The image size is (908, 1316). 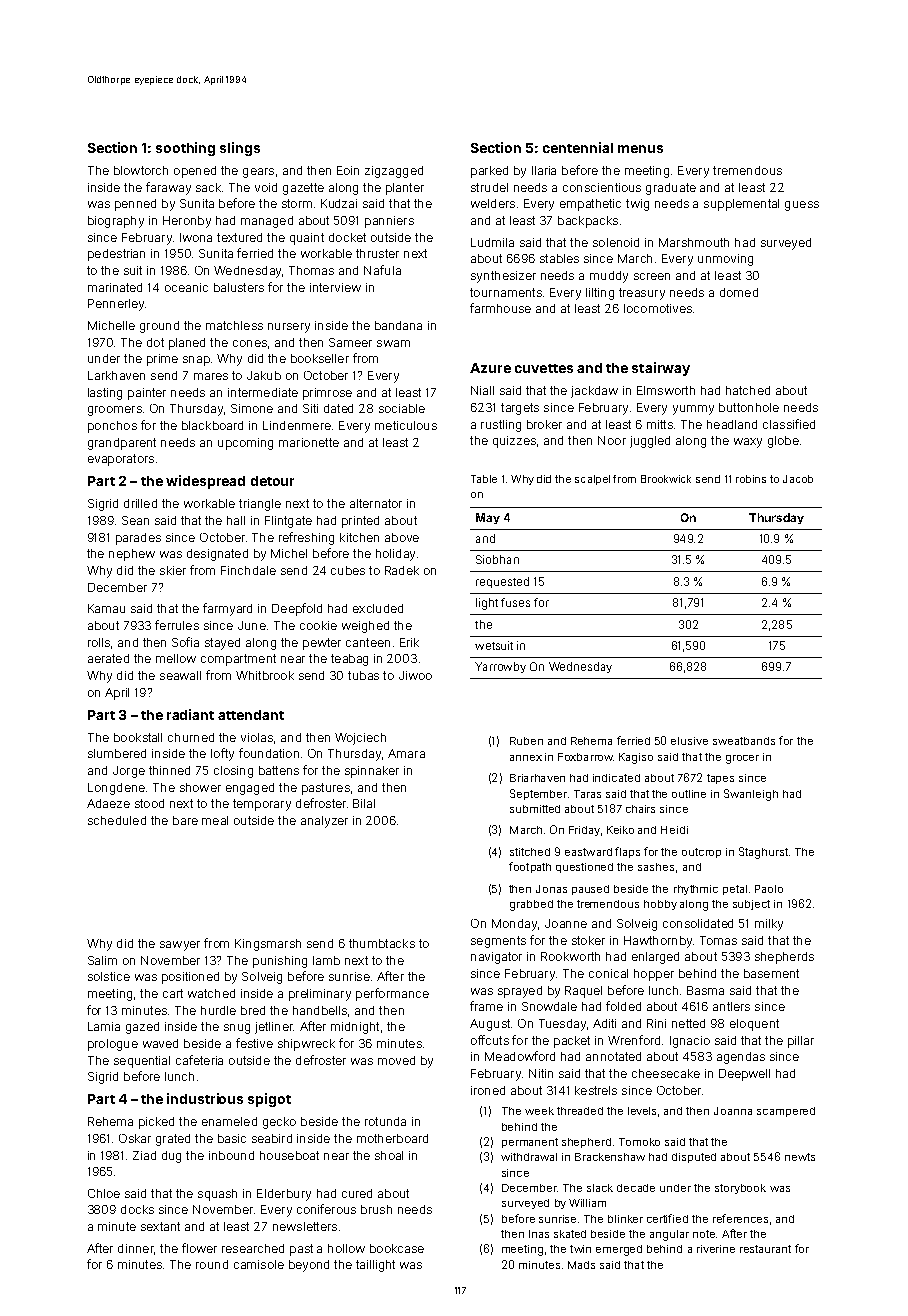 What do you see at coordinates (117, 753) in the screenshot?
I see `slumbered` at bounding box center [117, 753].
